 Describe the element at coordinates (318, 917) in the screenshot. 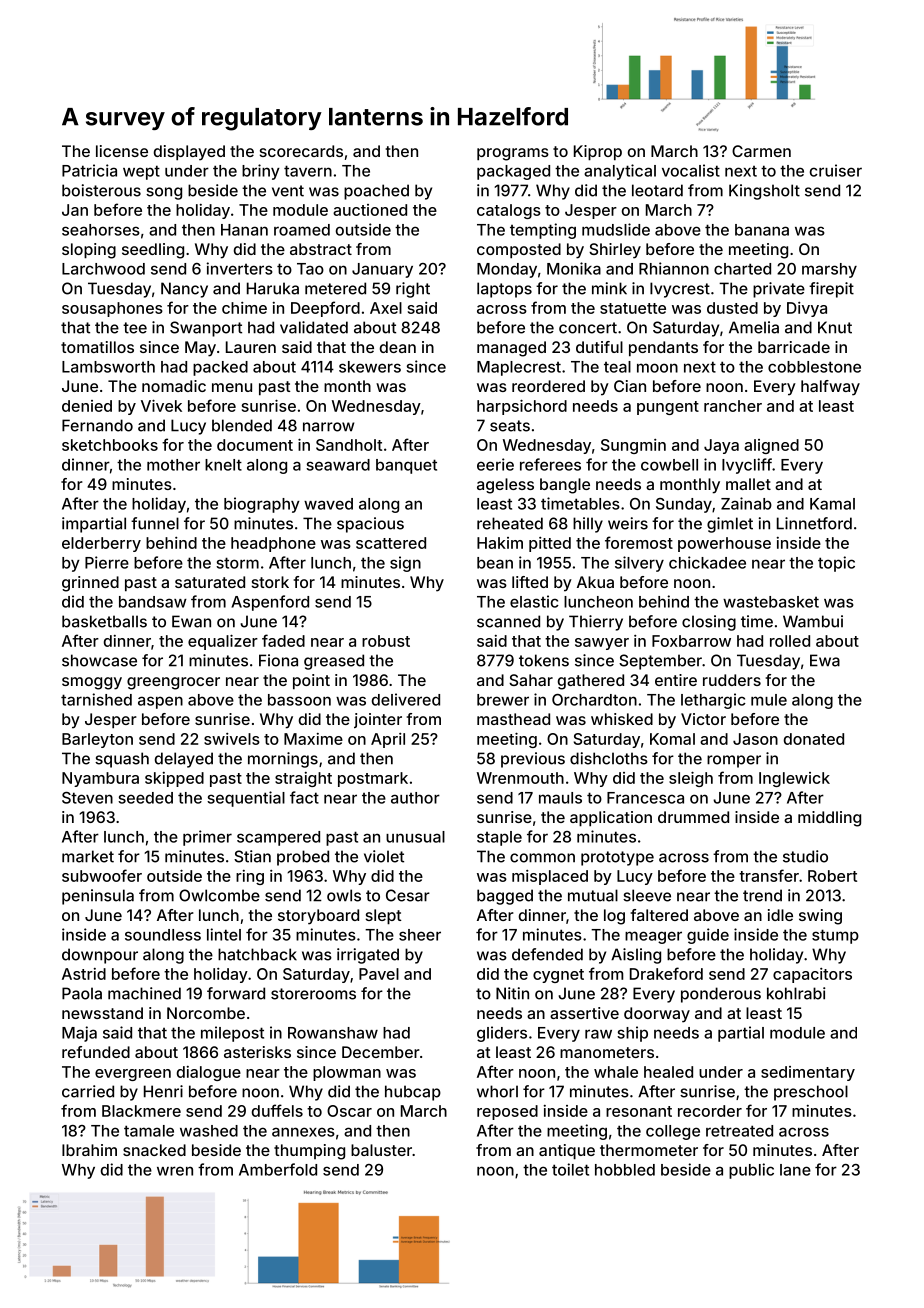

I see `storyboard` at that location.
